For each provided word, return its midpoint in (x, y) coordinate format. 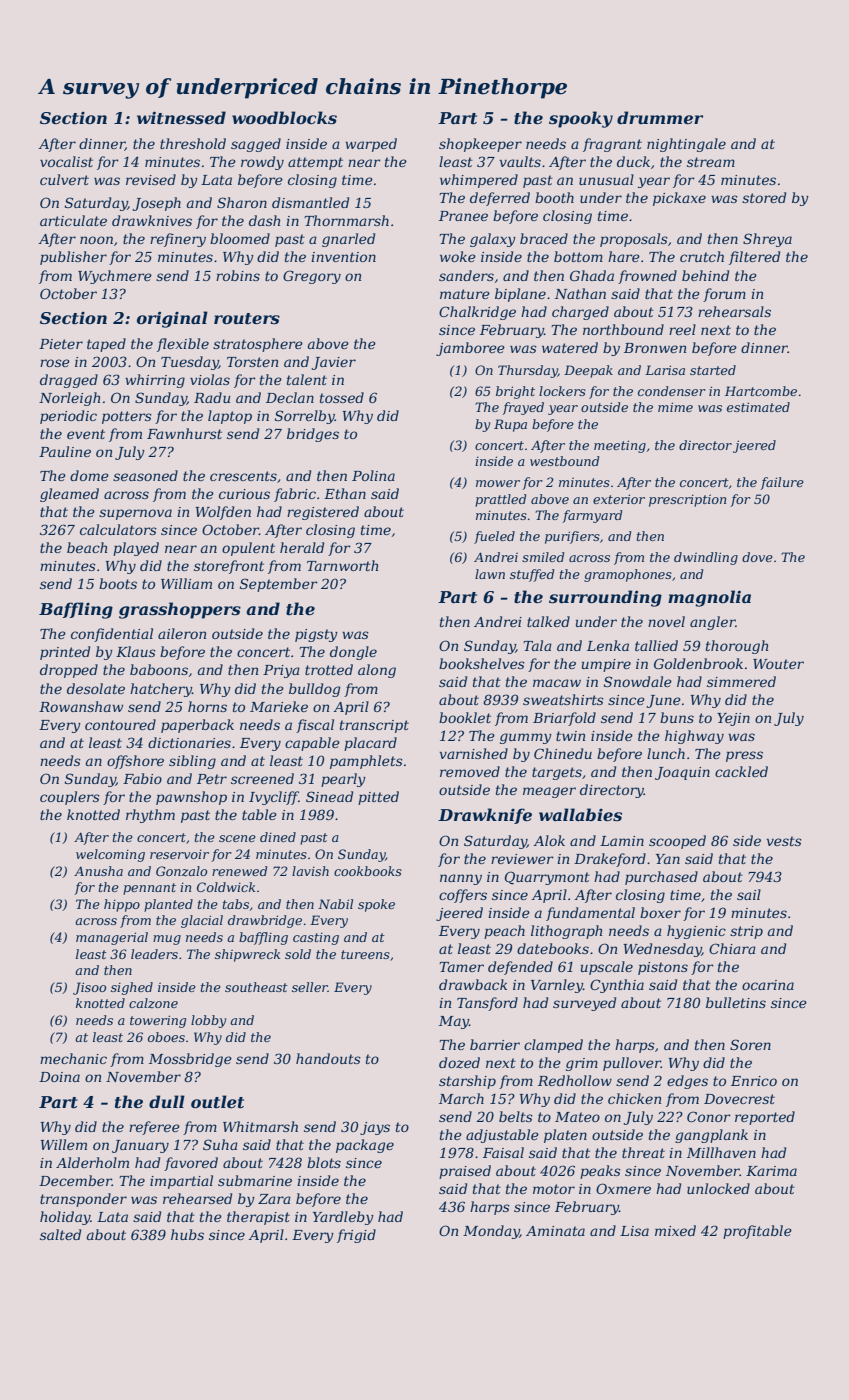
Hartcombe (761, 391)
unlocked (718, 1188)
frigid (356, 1236)
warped (371, 145)
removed (470, 771)
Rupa (510, 425)
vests (784, 841)
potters (127, 417)
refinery (178, 240)
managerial (112, 938)
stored (764, 197)
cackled (741, 771)
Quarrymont (547, 878)
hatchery (161, 690)
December (75, 1180)
